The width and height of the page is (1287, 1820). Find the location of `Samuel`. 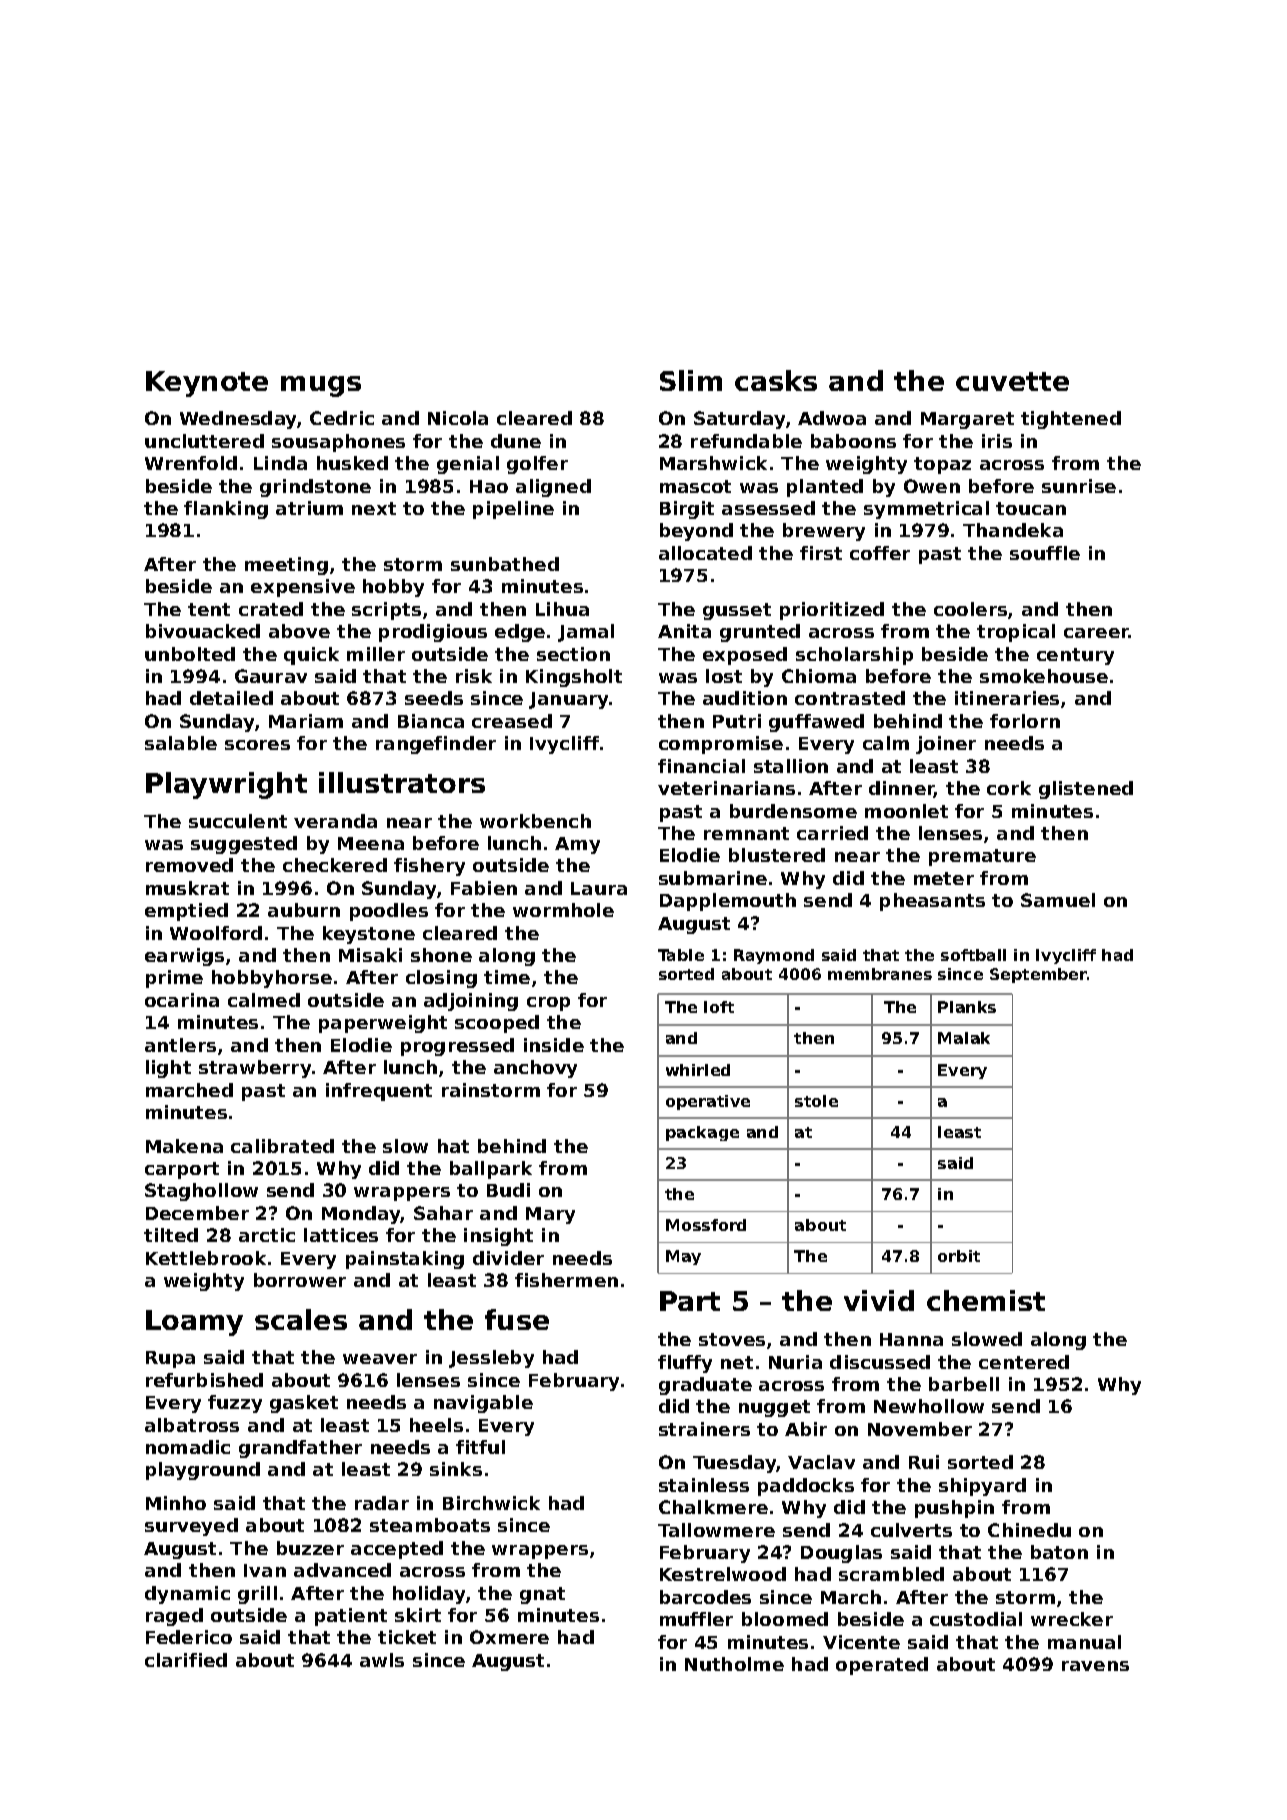

Samuel is located at coordinates (1058, 900).
